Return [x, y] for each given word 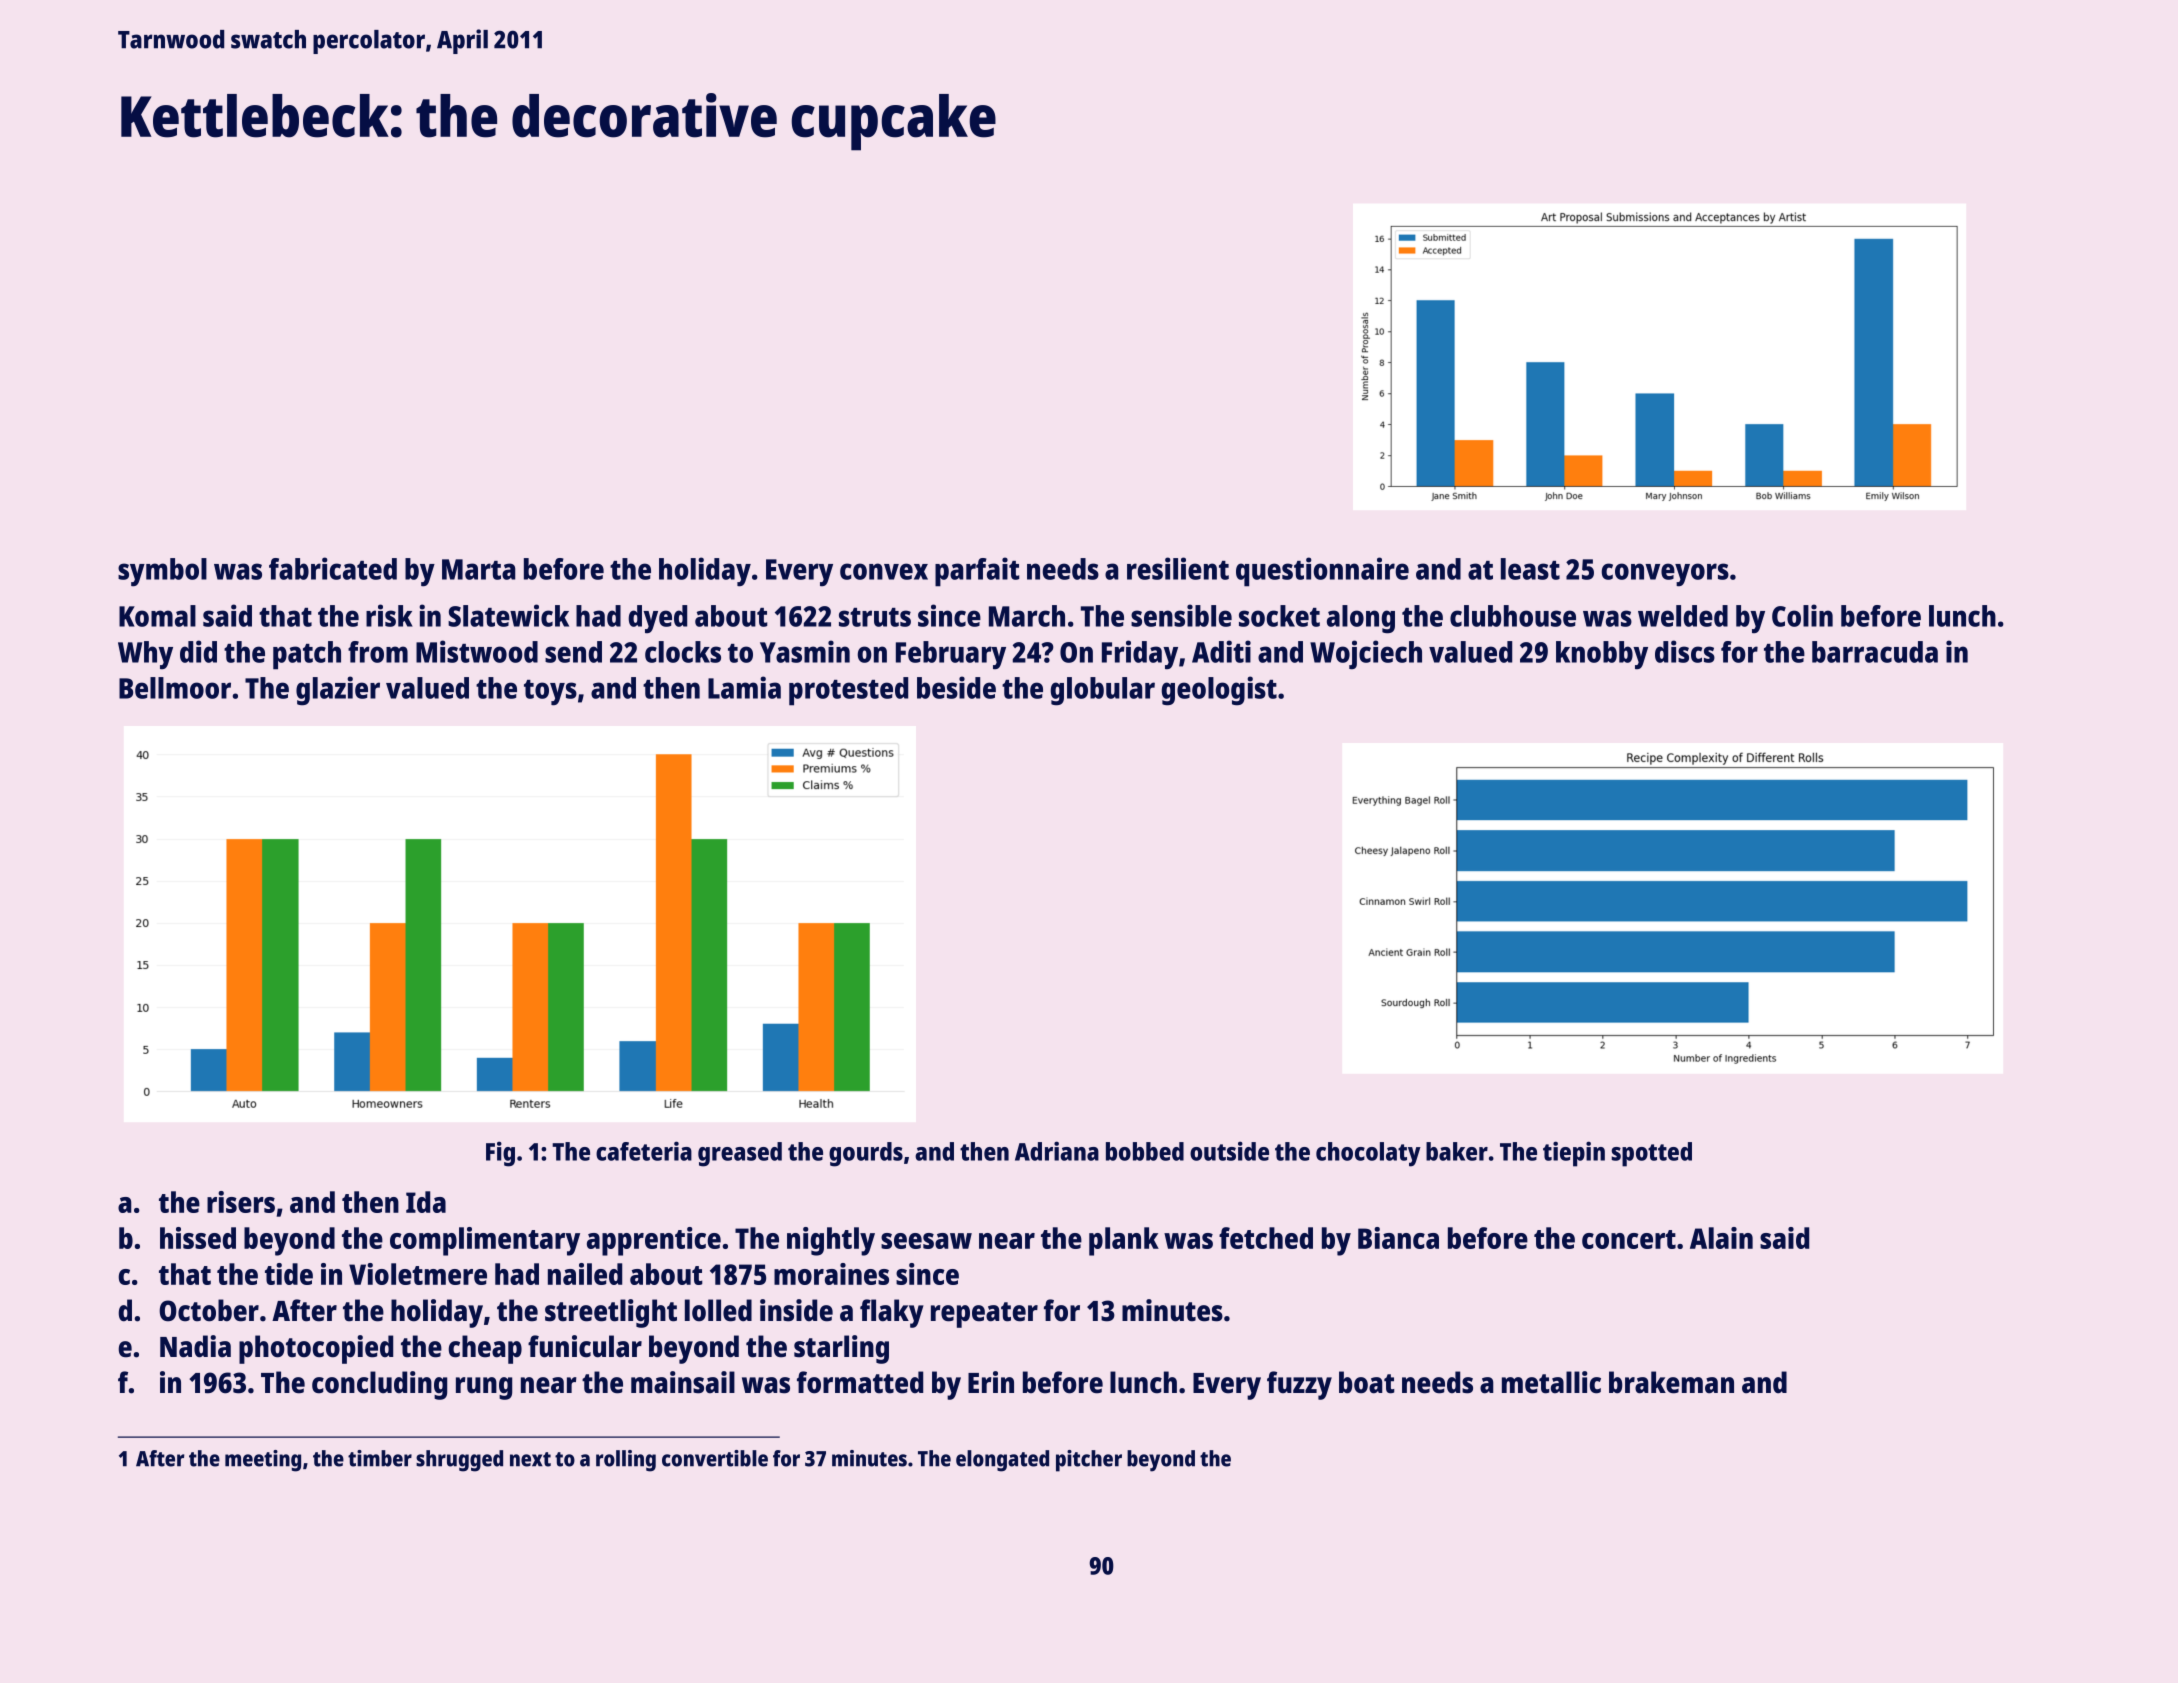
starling [841, 1349]
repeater [984, 1315]
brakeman [1671, 1382]
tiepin [1574, 1154]
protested [848, 691]
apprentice [654, 1241]
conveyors [1665, 575]
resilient [1178, 568]
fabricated [333, 568]
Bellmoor [175, 688]
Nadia [195, 1346]
